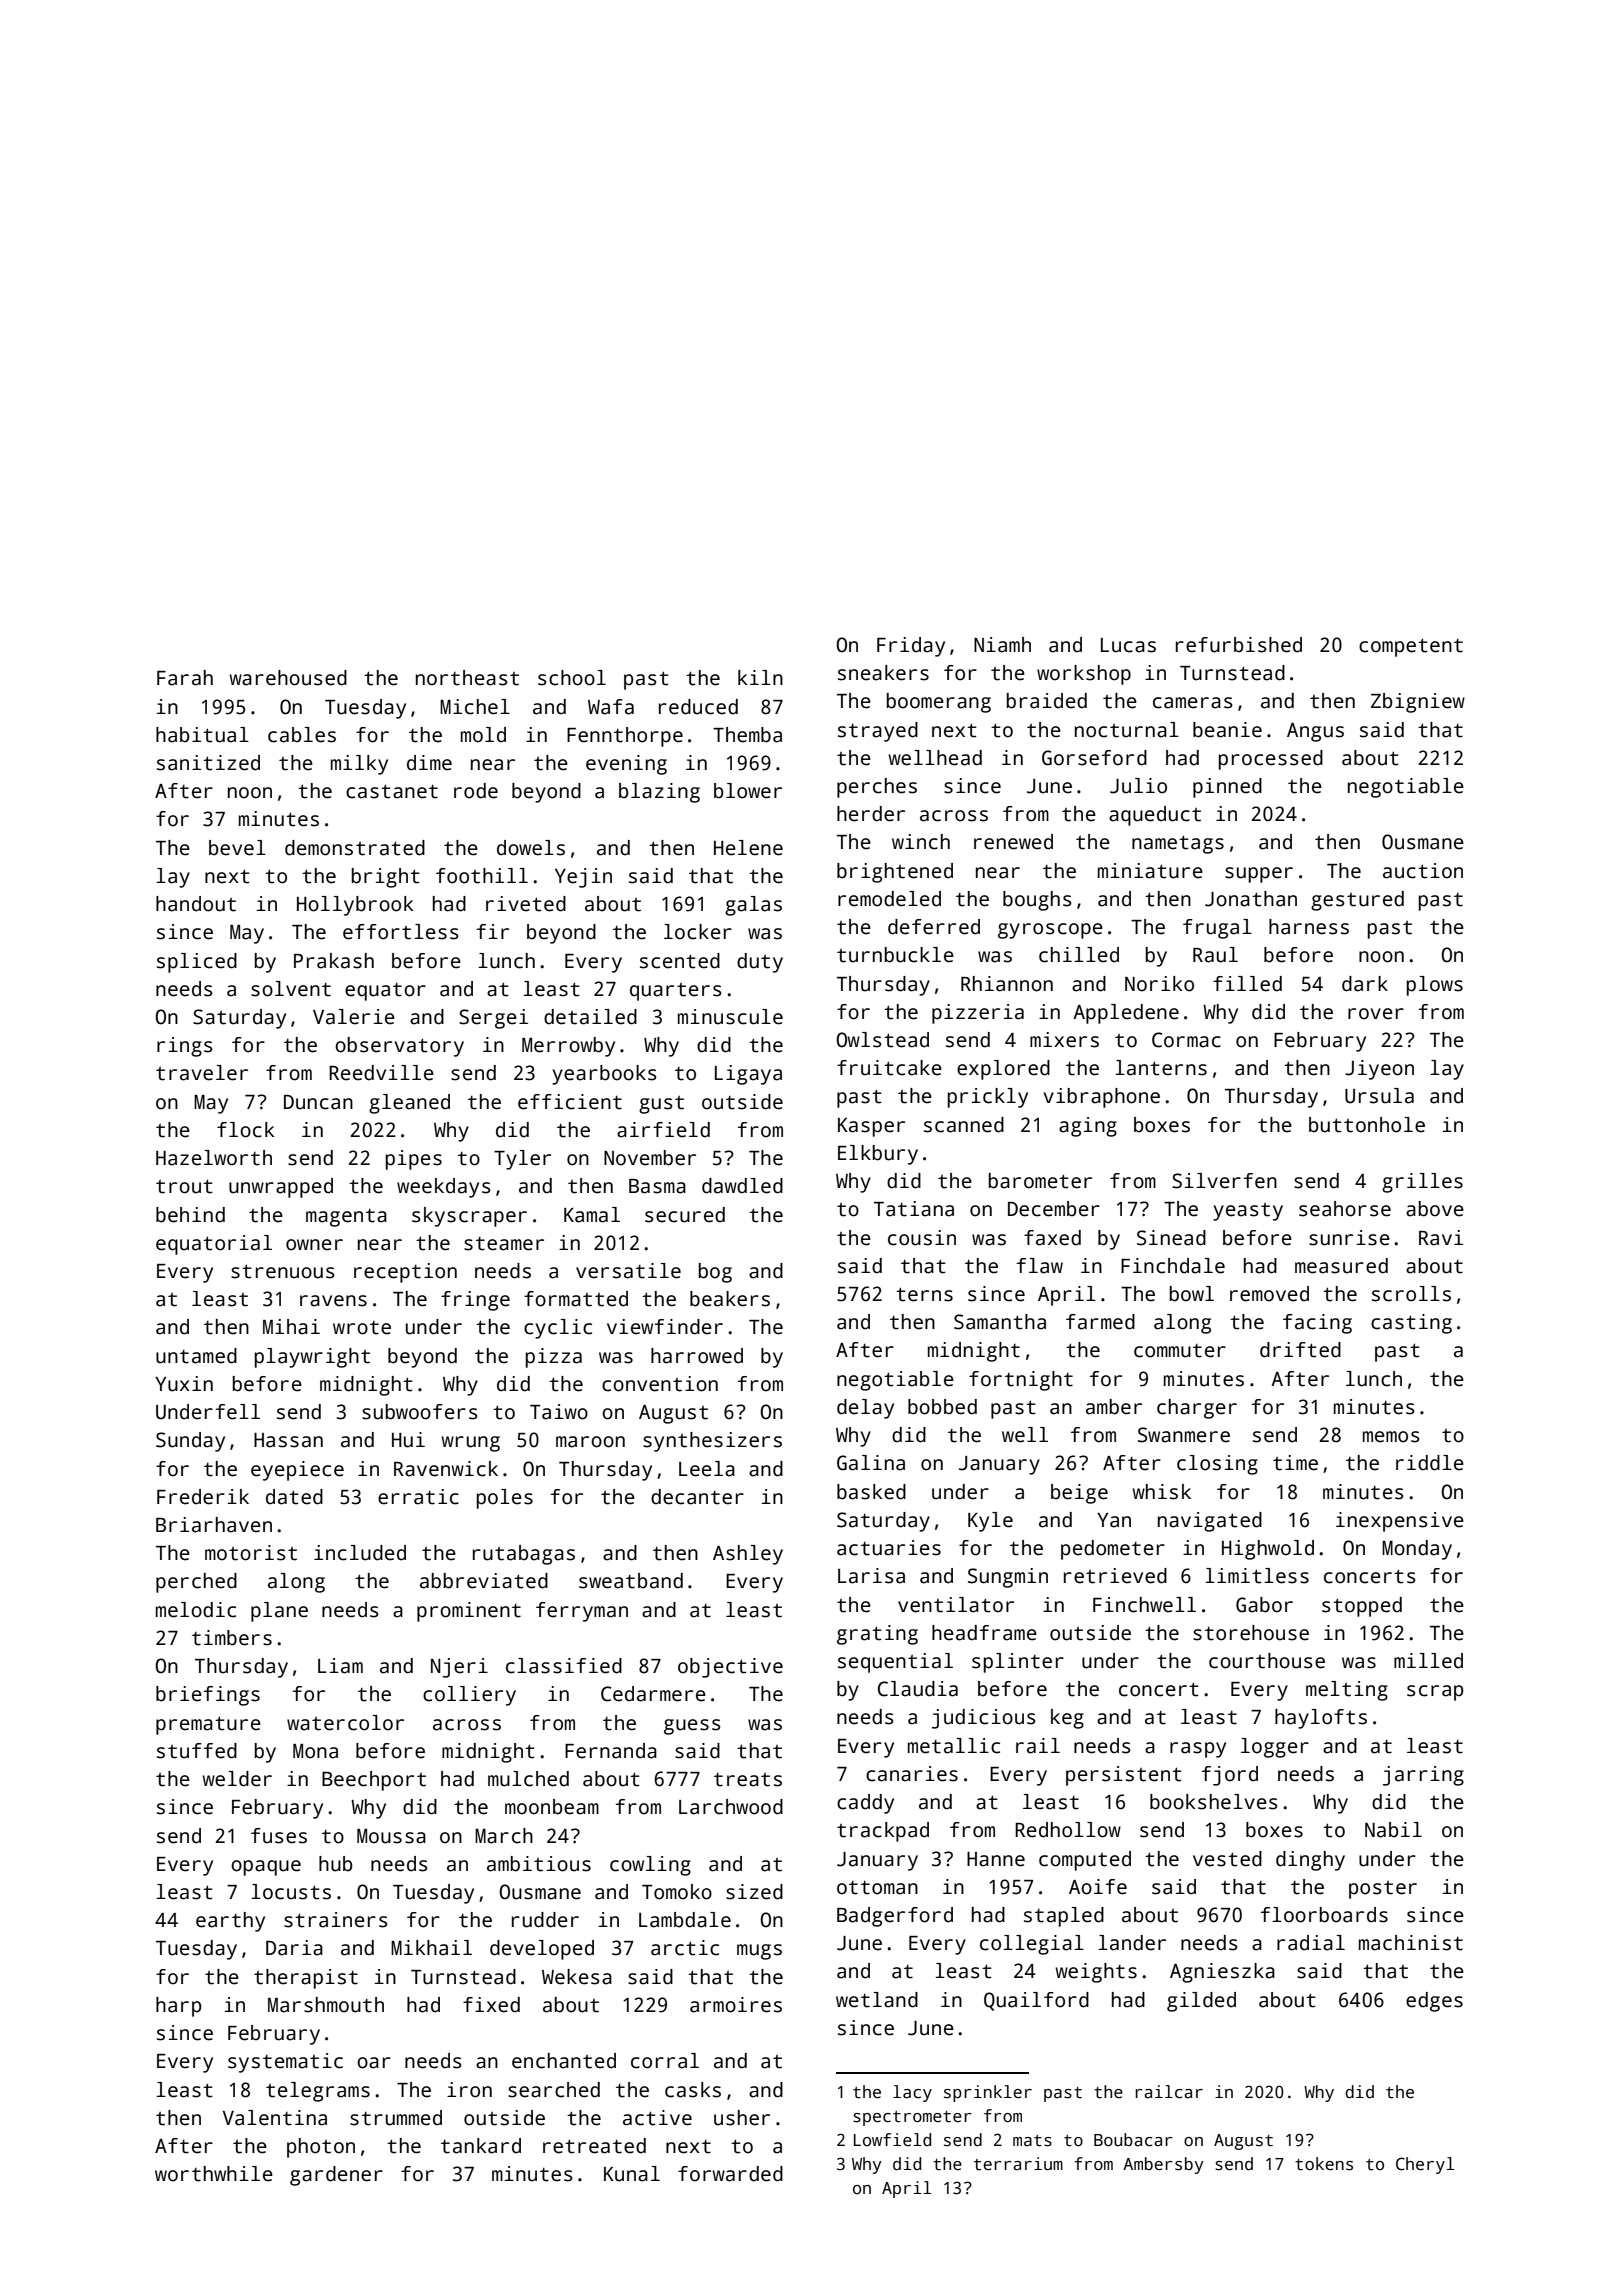 Image resolution: width=1620 pixels, height=2292 pixels. I want to click on harp, so click(179, 2007).
